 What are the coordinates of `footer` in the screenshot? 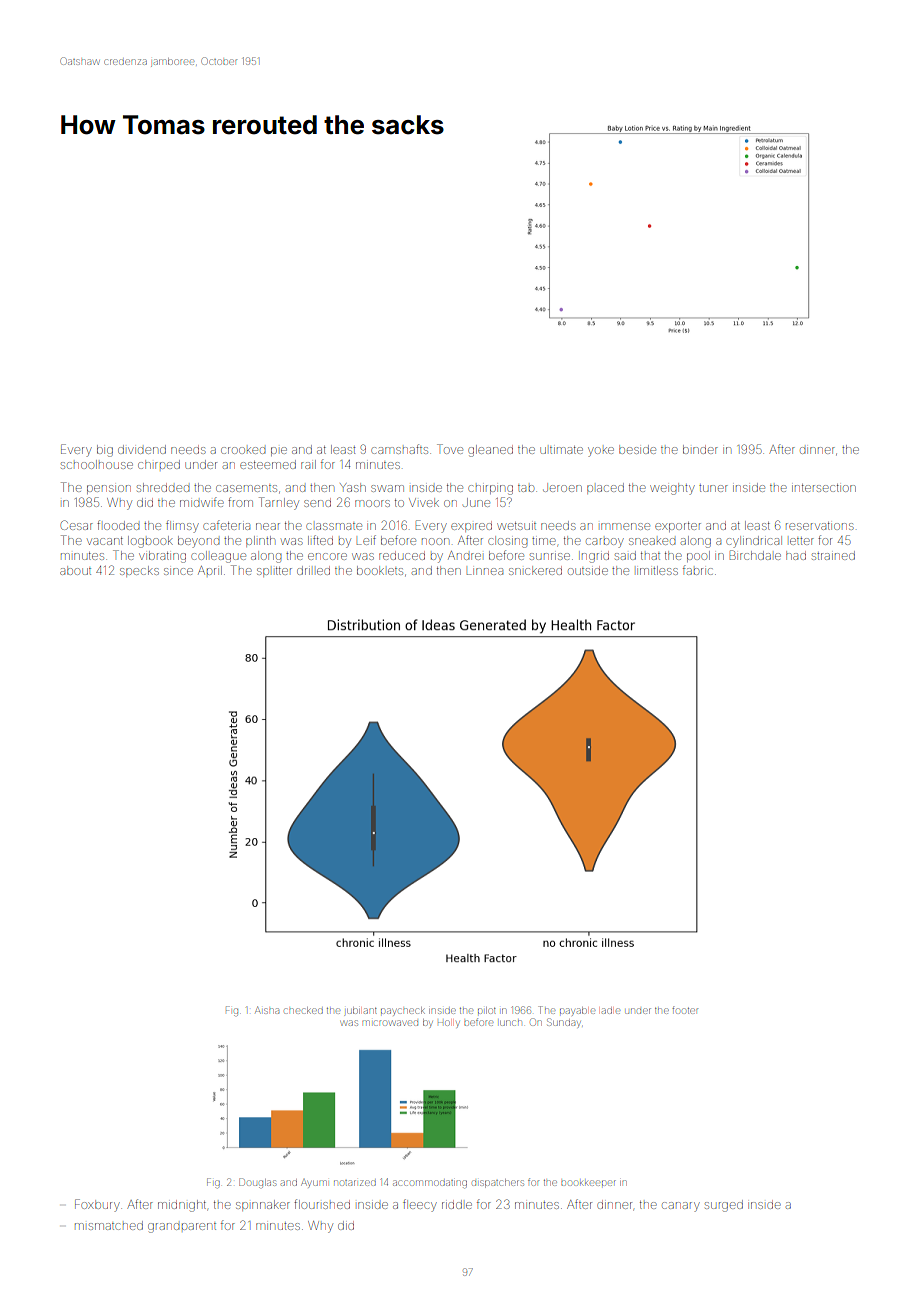 It's located at (685, 1010).
